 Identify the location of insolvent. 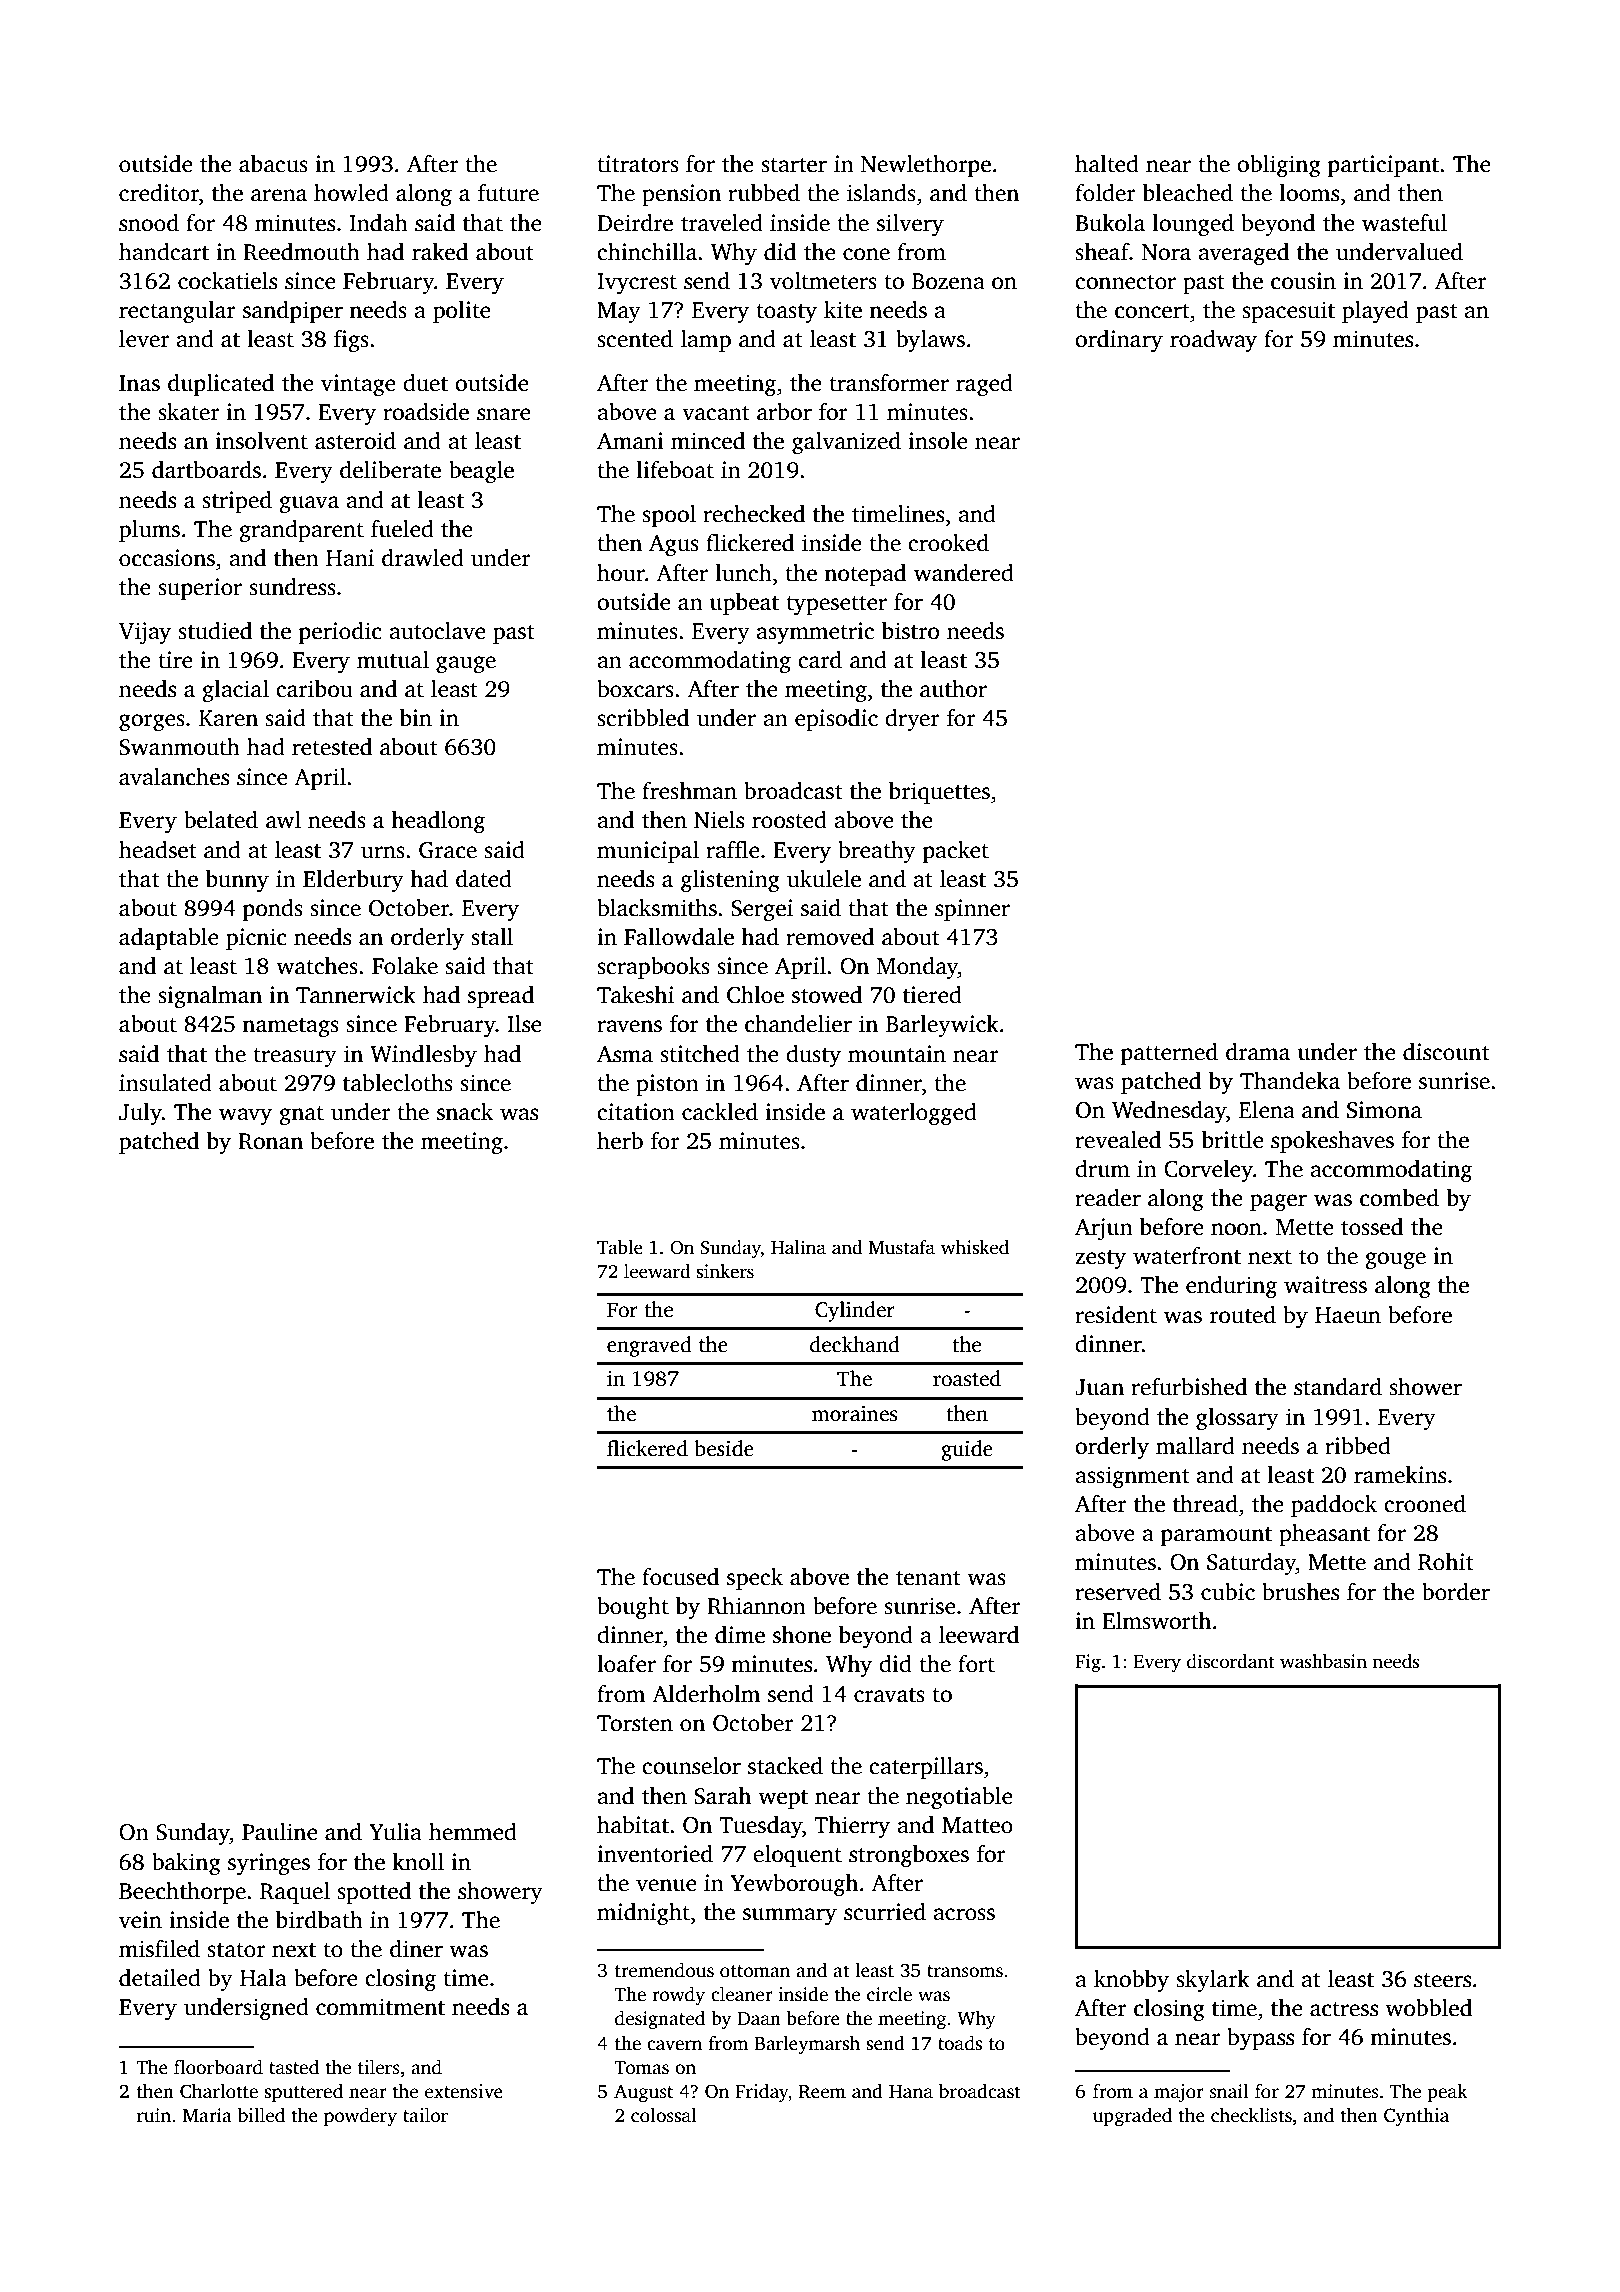
(261, 441).
